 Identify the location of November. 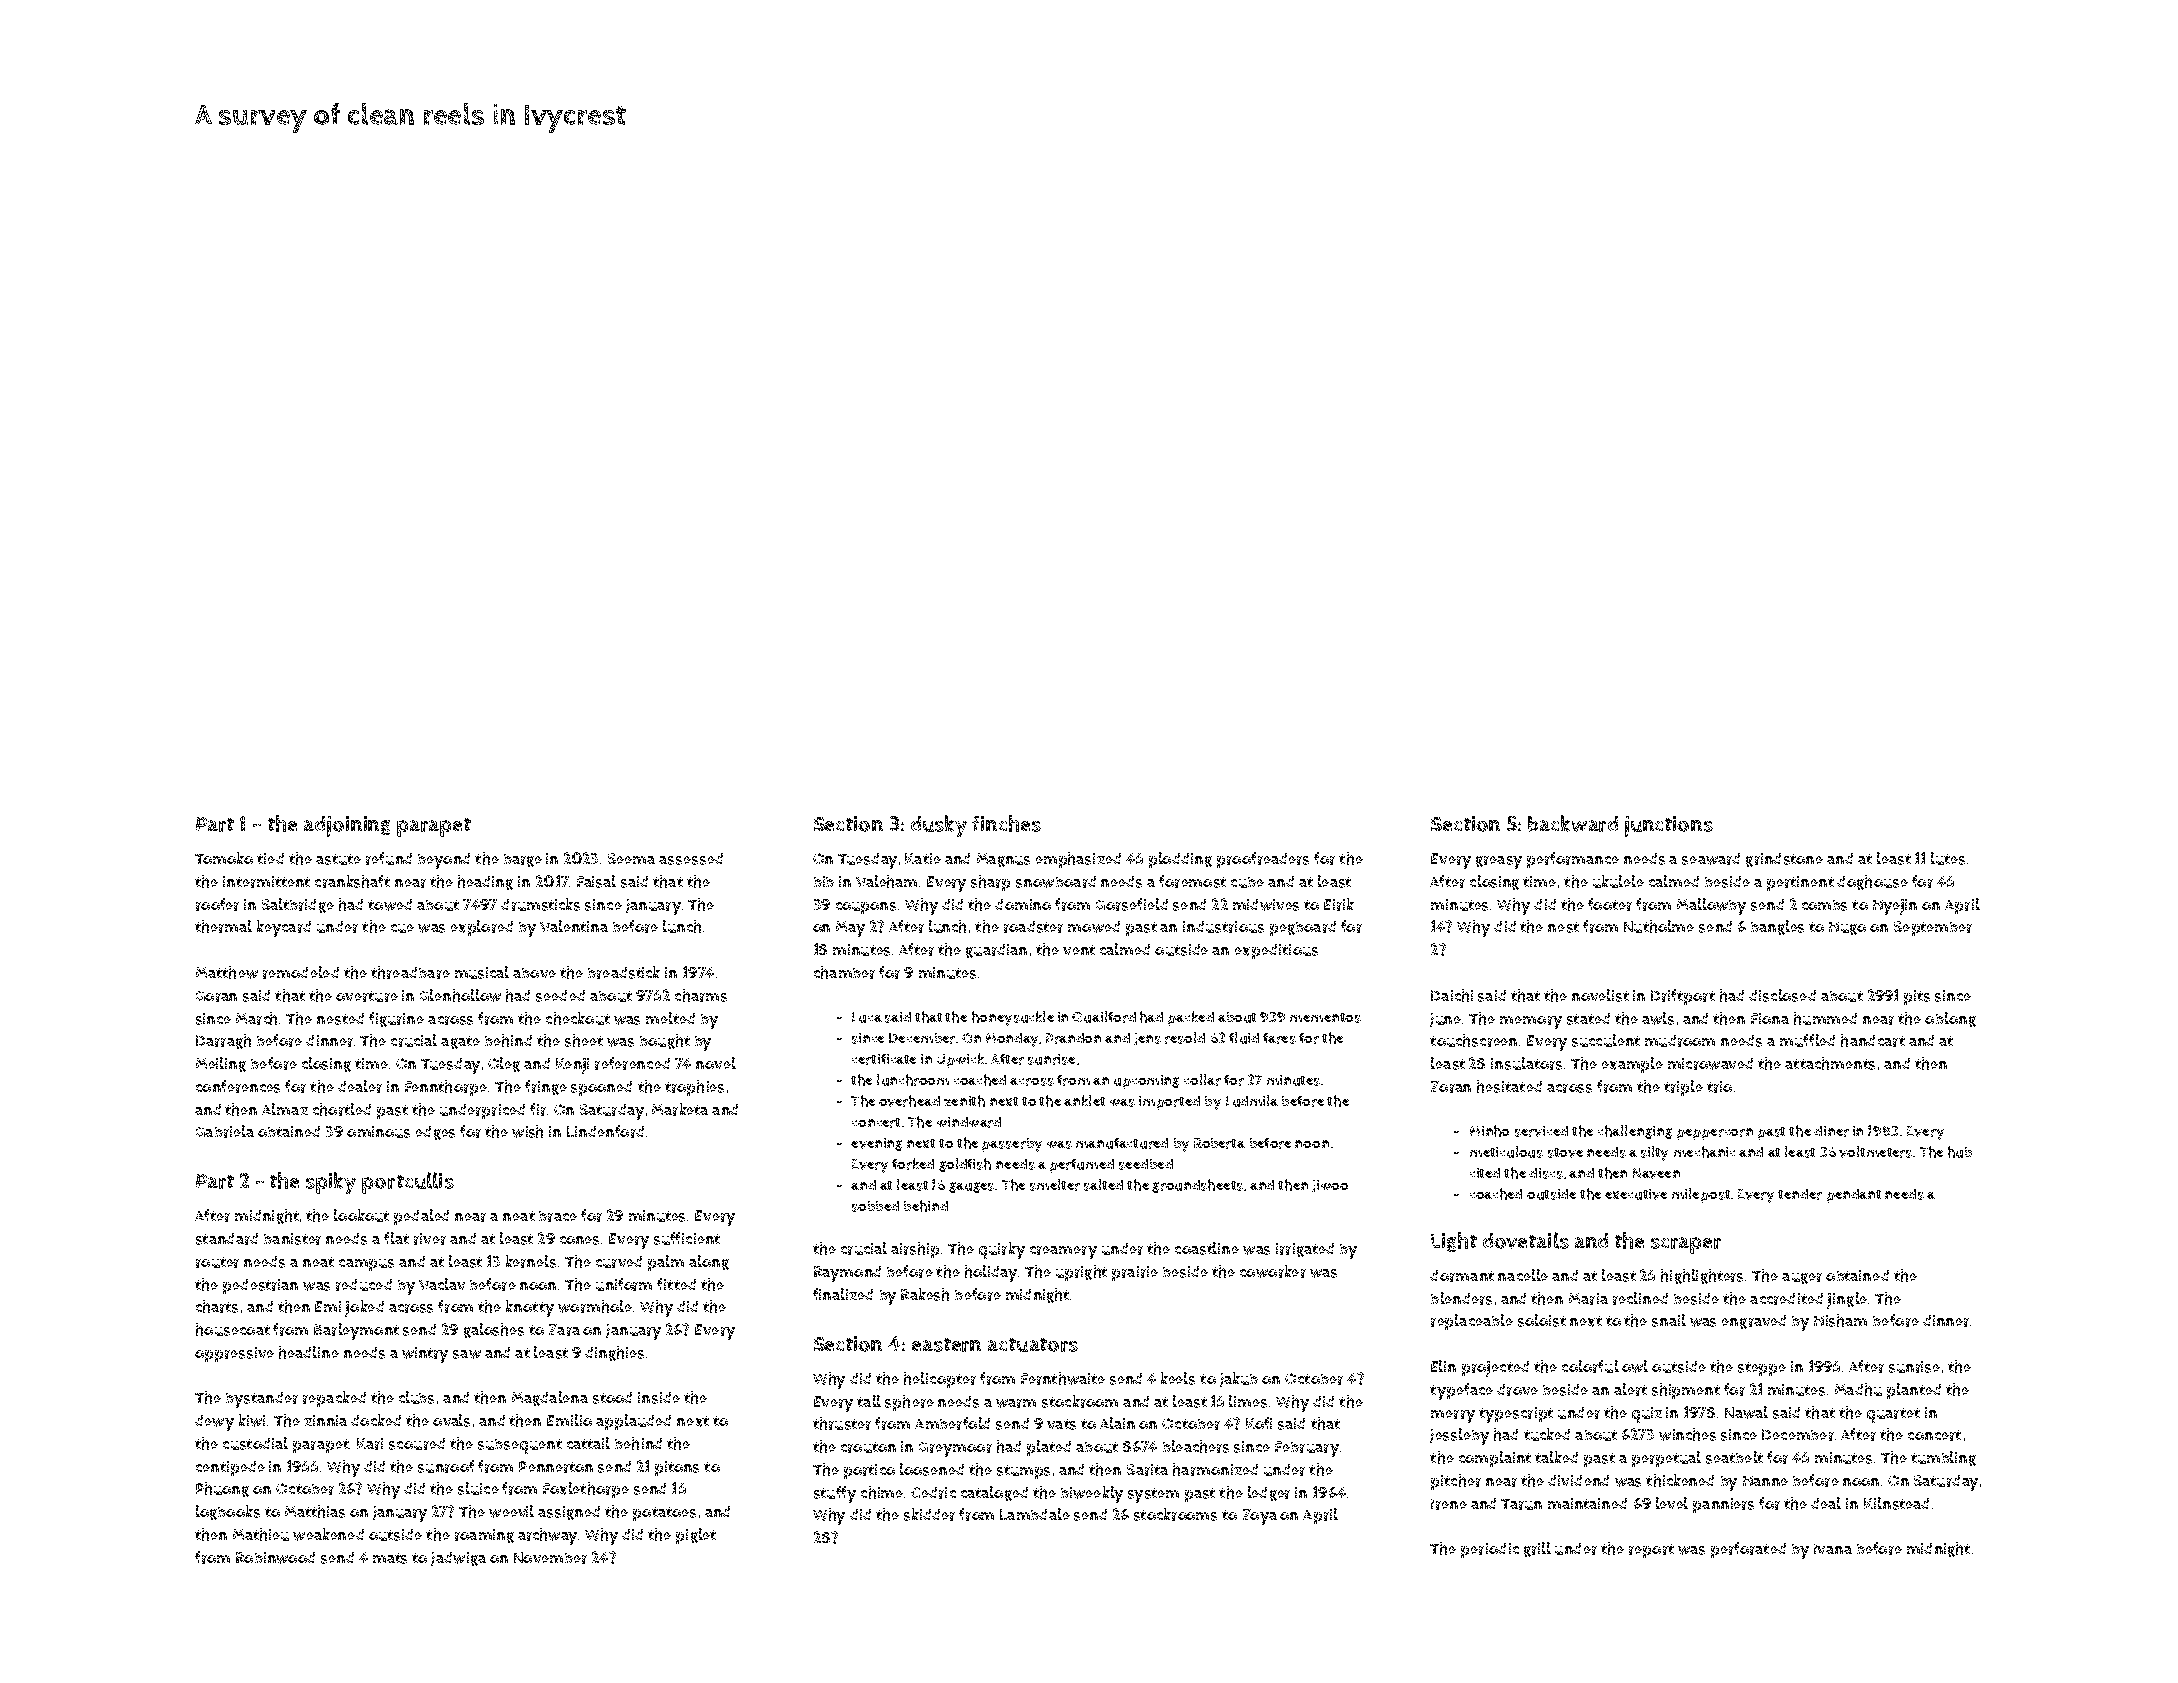
(550, 1558).
